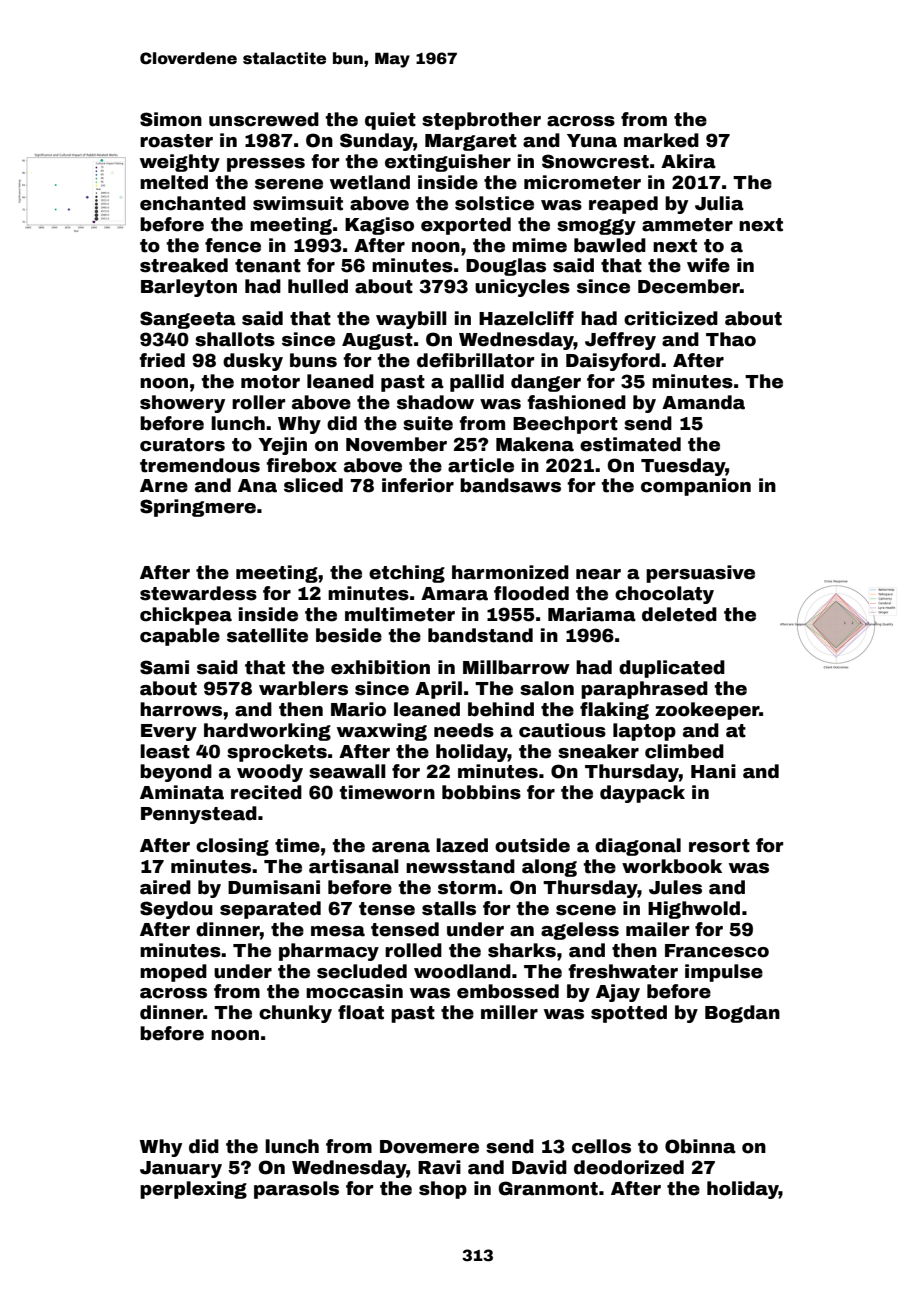  Describe the element at coordinates (522, 288) in the image. I see `unicycles` at that location.
